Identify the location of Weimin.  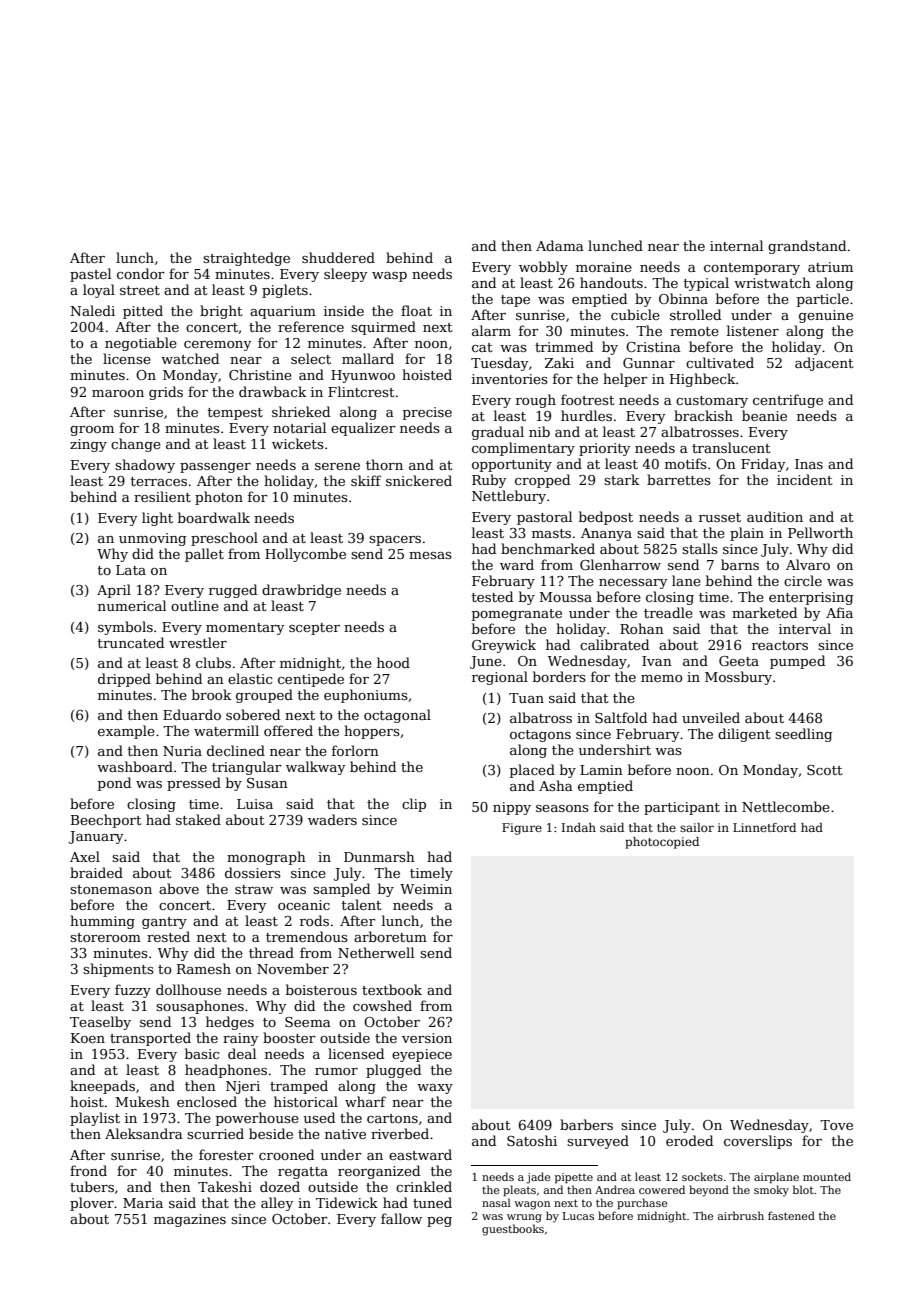
(426, 889).
